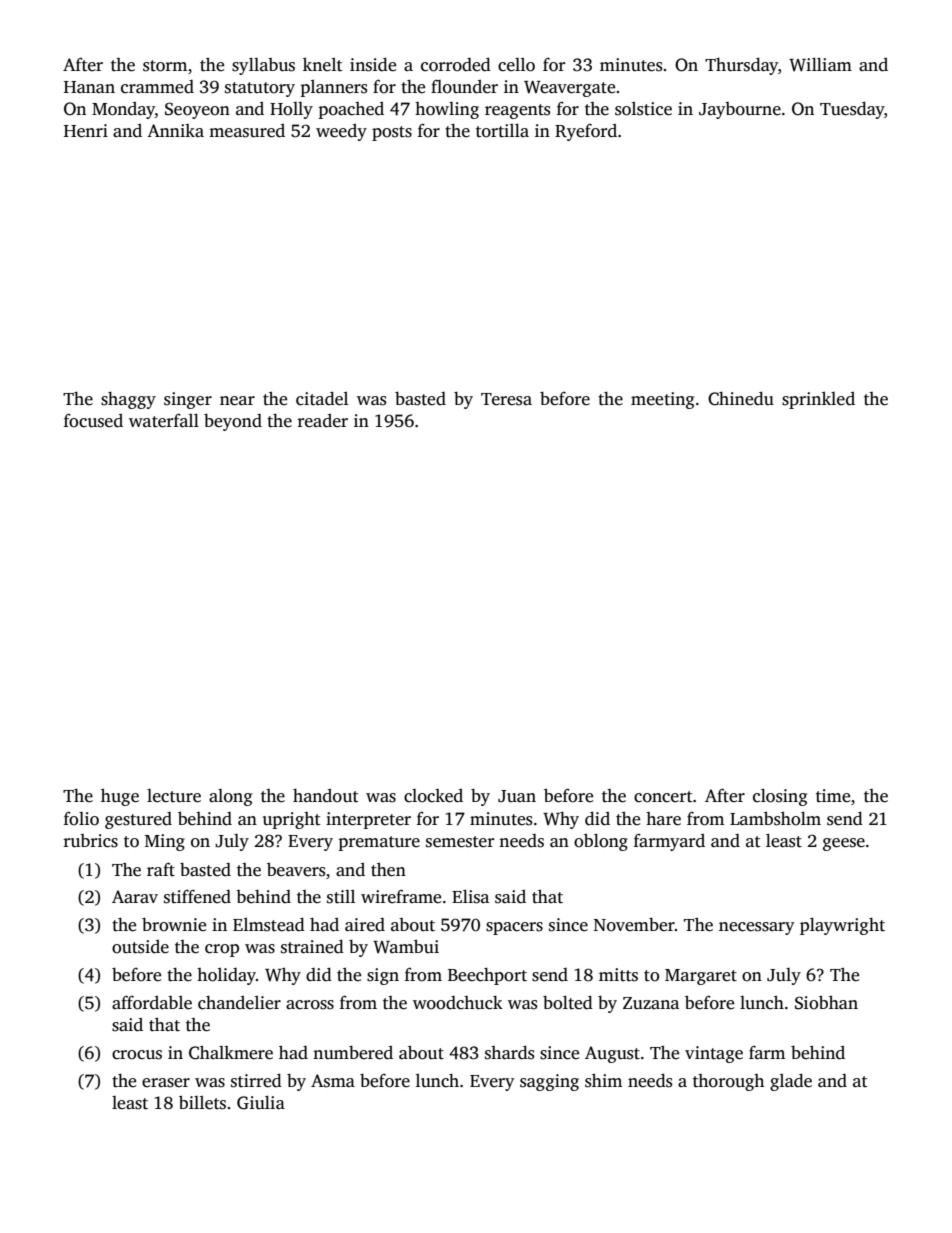  I want to click on Monday, so click(123, 110).
